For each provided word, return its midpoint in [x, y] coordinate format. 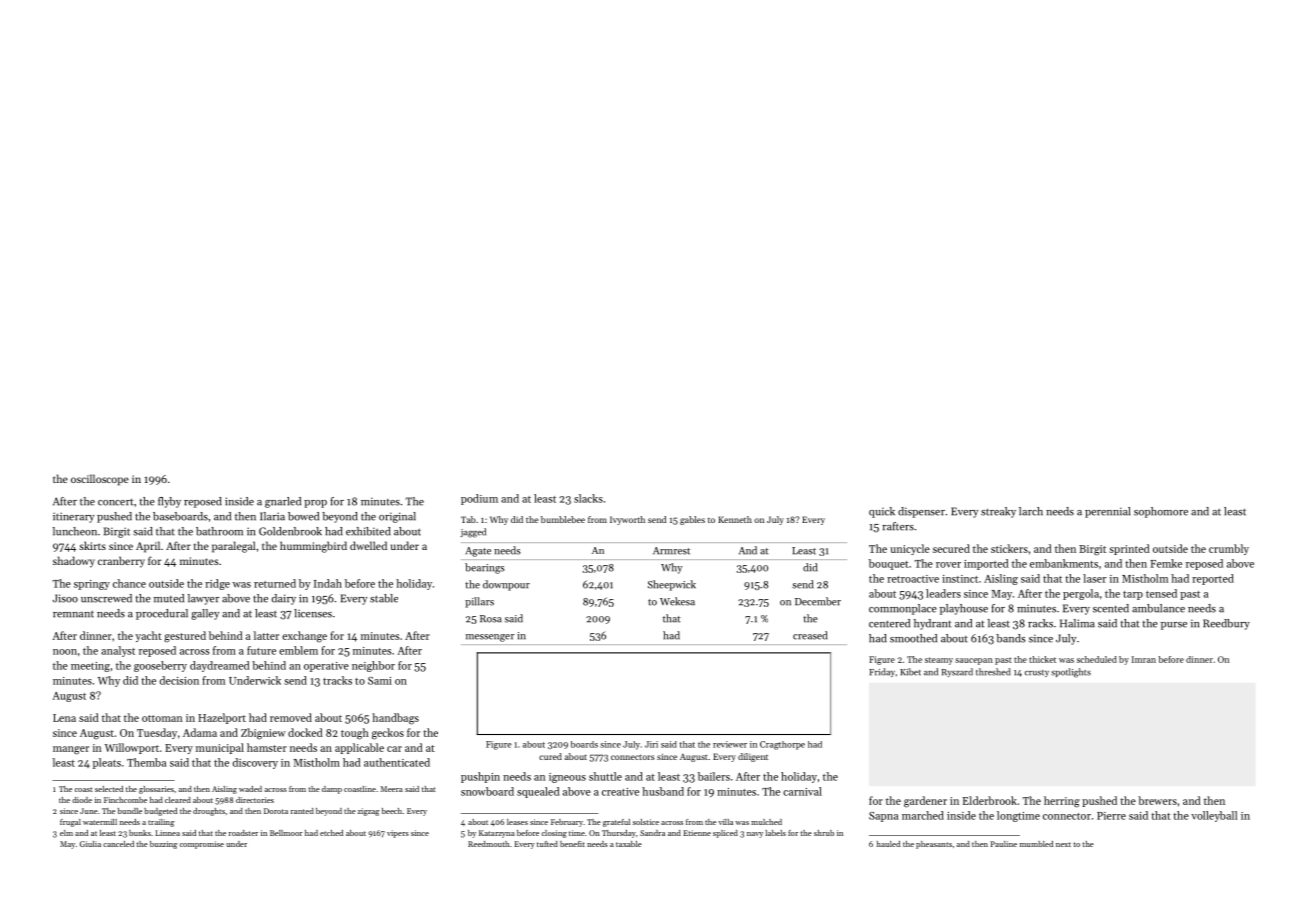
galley [205, 614]
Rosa [491, 619]
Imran [1144, 659]
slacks [588, 498]
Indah [328, 583]
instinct [960, 579]
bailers [714, 776]
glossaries [156, 790]
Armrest [671, 551]
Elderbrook [990, 800]
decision [179, 680]
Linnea [168, 833]
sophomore [1161, 512]
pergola [1081, 594]
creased [810, 635]
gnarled [283, 502]
